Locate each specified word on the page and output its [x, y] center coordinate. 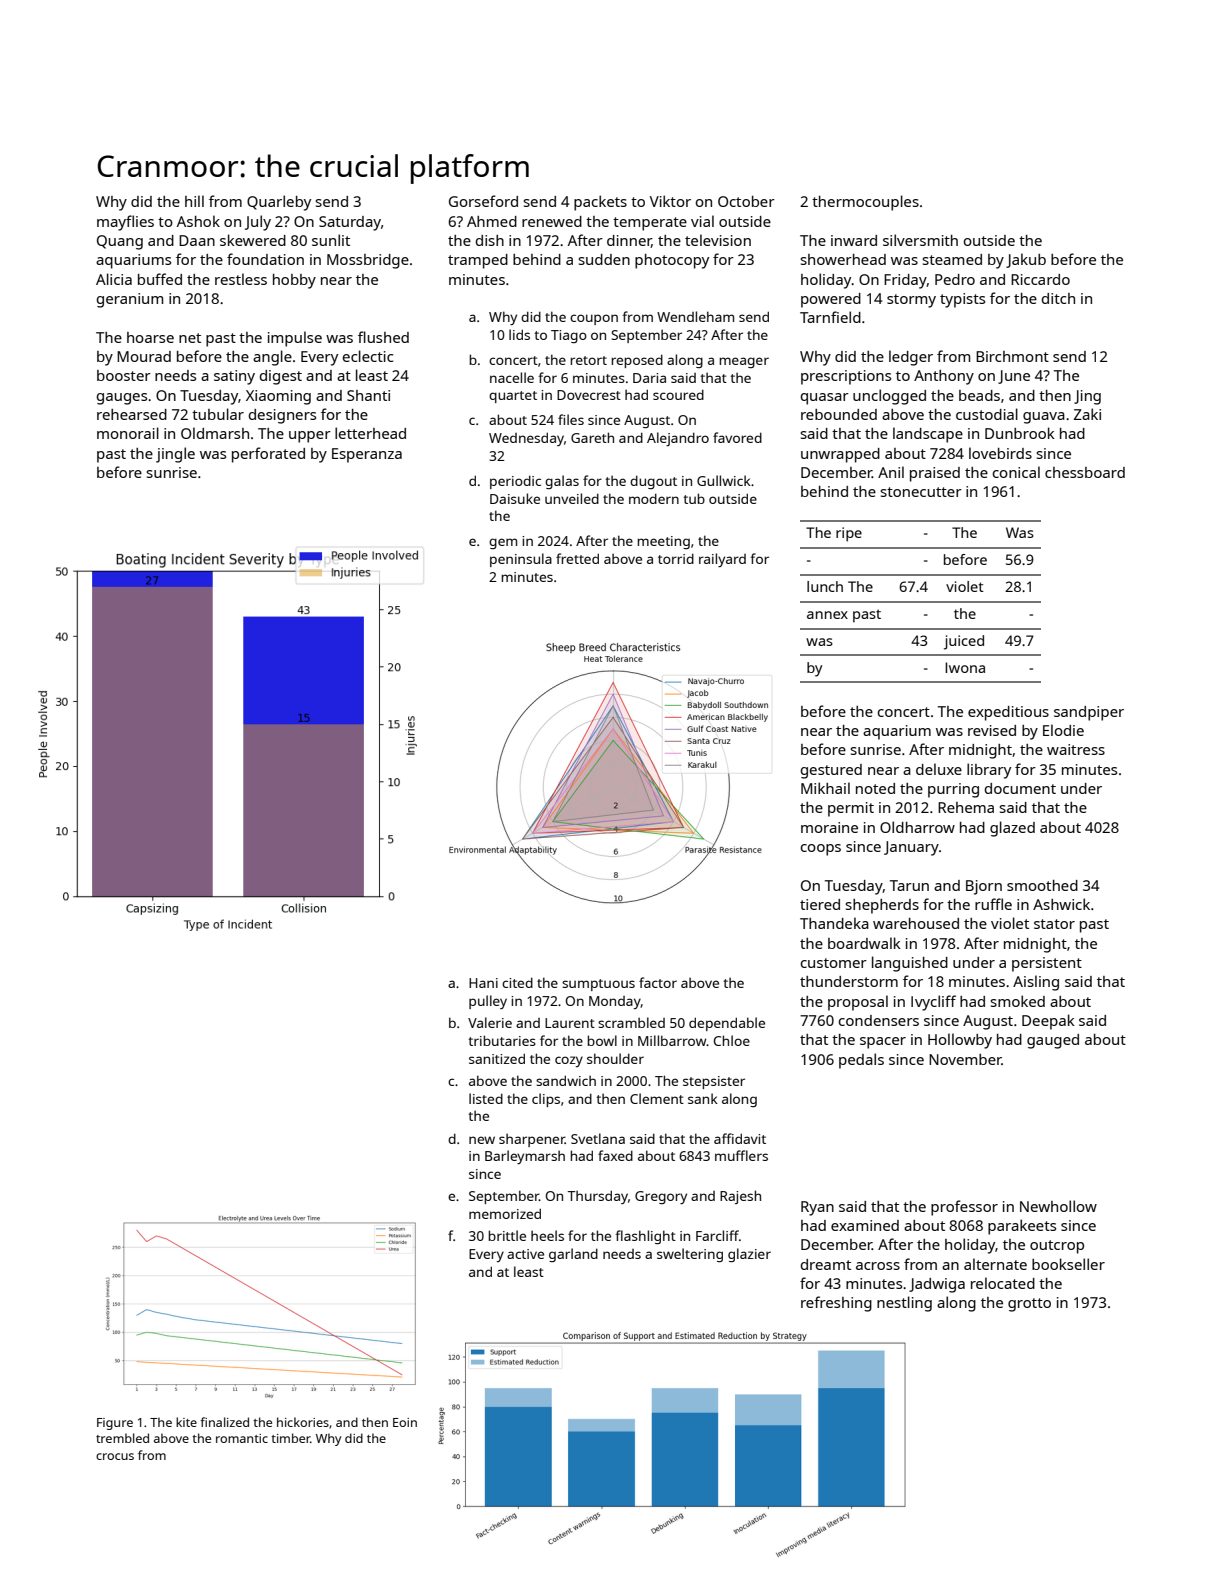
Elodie [1063, 730]
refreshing [836, 1304]
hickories [303, 1422]
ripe [849, 534]
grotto [1029, 1305]
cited [517, 982]
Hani [483, 983]
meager [744, 362]
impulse [295, 339]
